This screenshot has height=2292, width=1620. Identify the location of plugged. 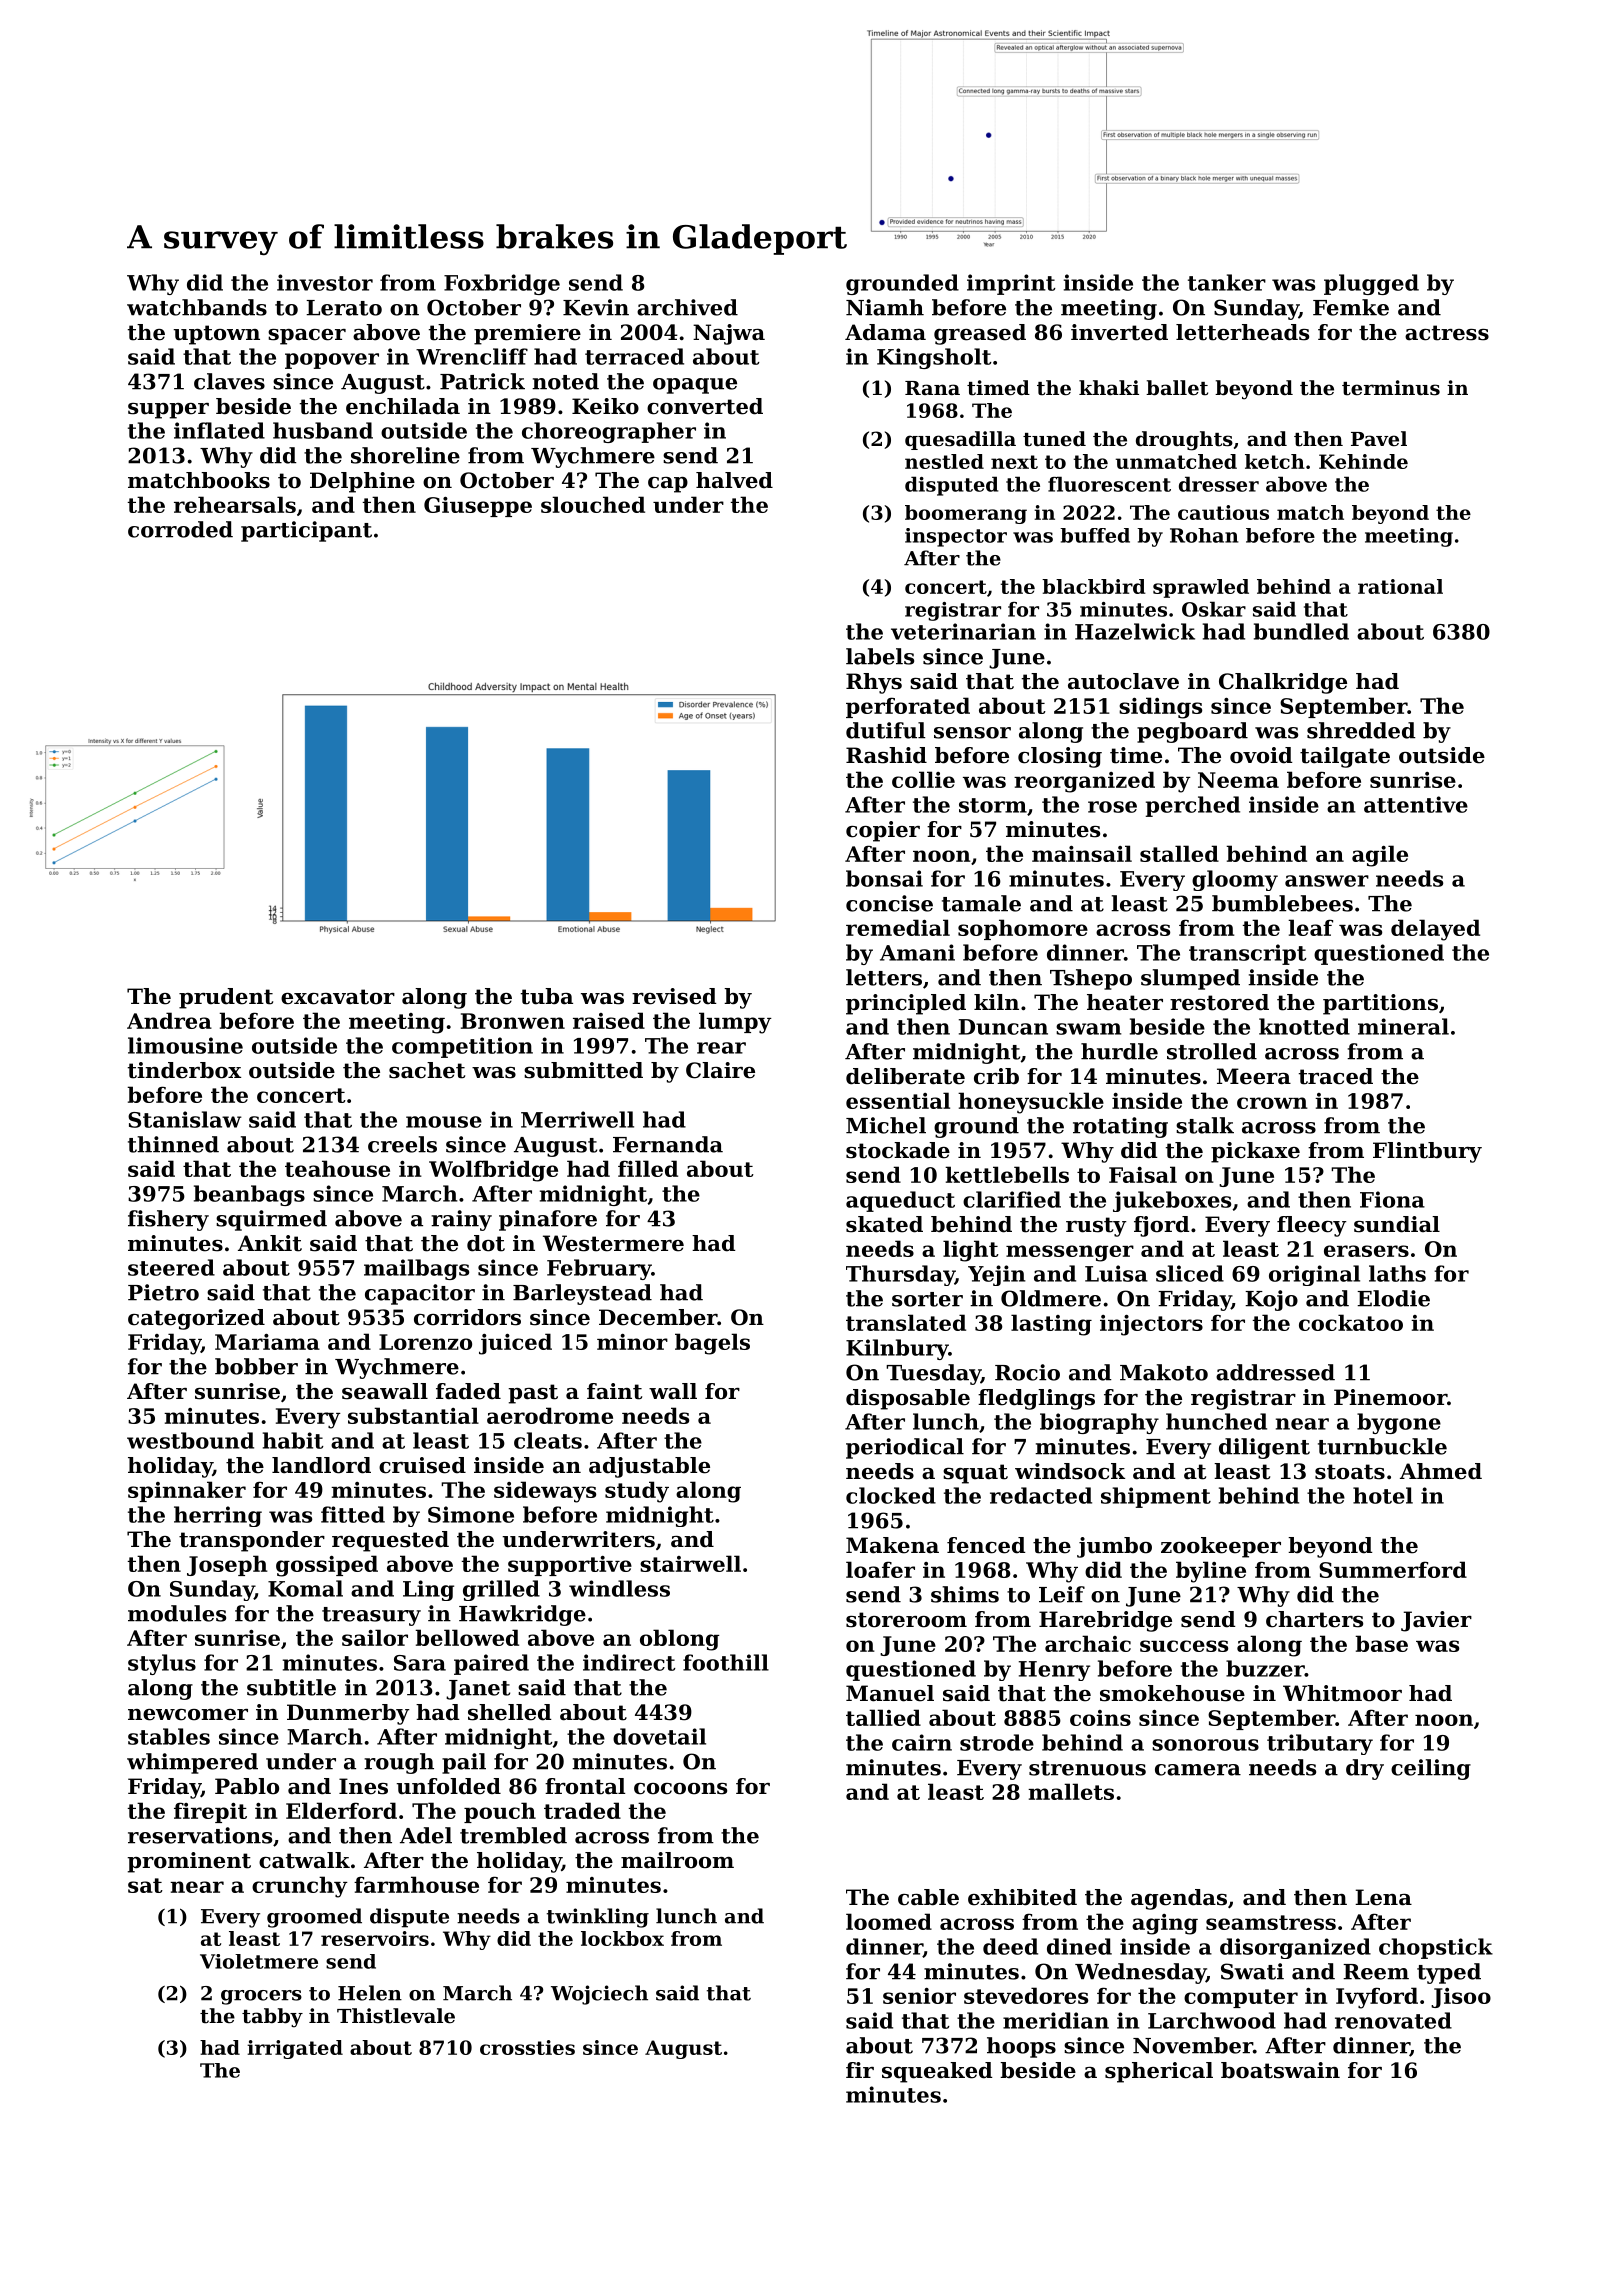
(1371, 284).
